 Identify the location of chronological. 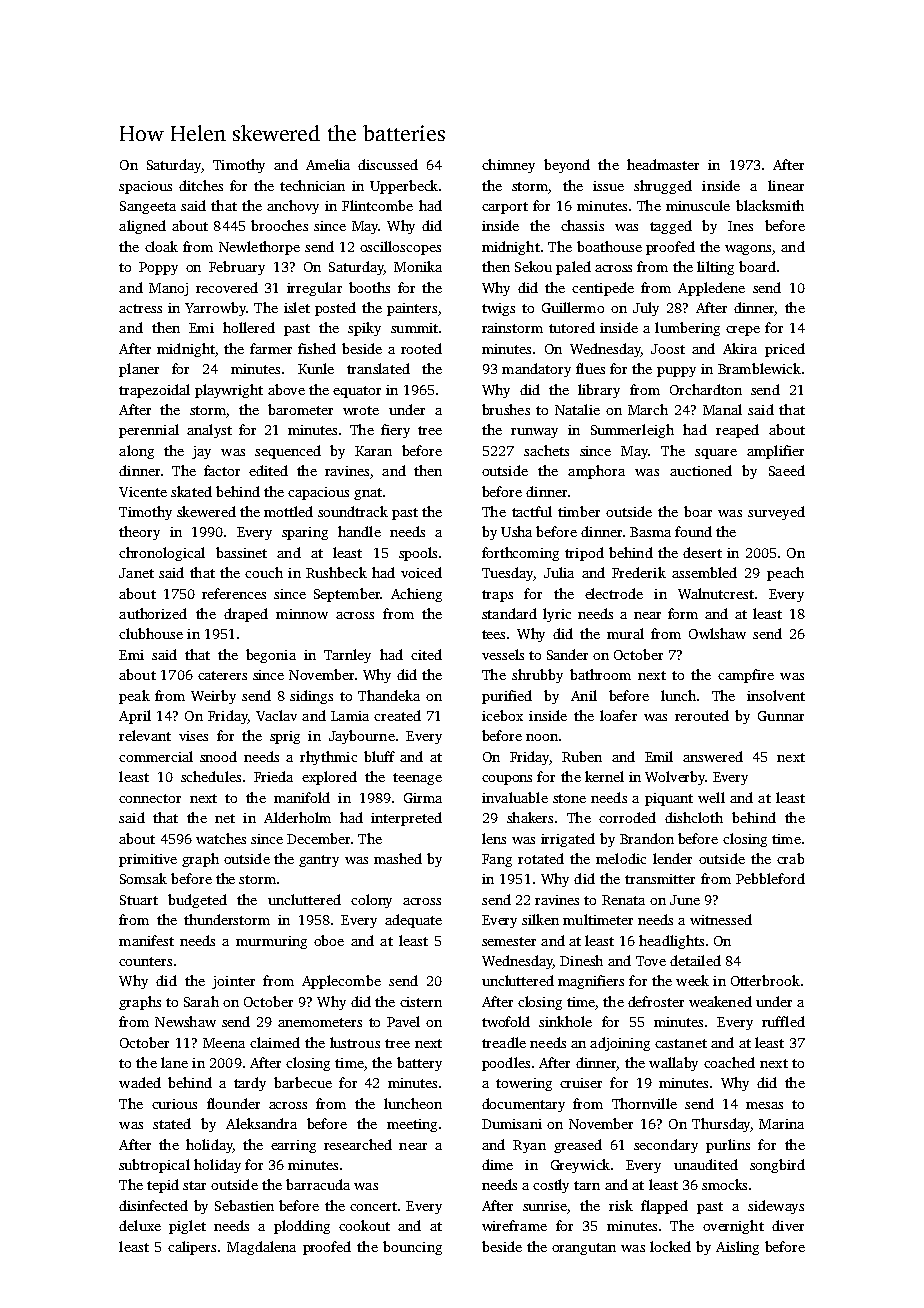
(162, 554).
